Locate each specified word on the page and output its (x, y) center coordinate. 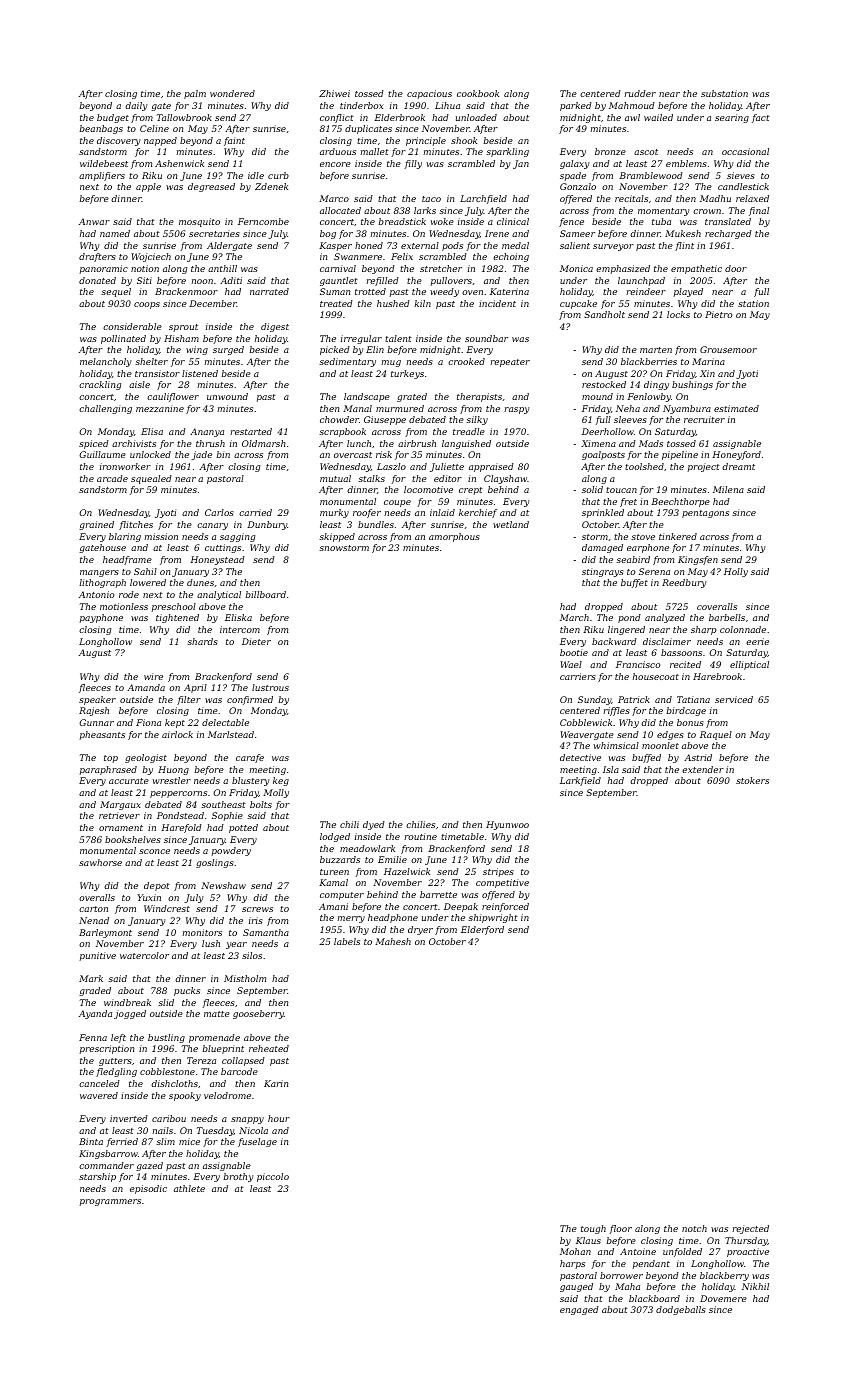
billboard (265, 594)
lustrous (270, 687)
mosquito (199, 222)
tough (593, 1229)
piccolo (273, 1177)
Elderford (482, 930)
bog (328, 234)
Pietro (718, 314)
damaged (602, 548)
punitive (98, 956)
